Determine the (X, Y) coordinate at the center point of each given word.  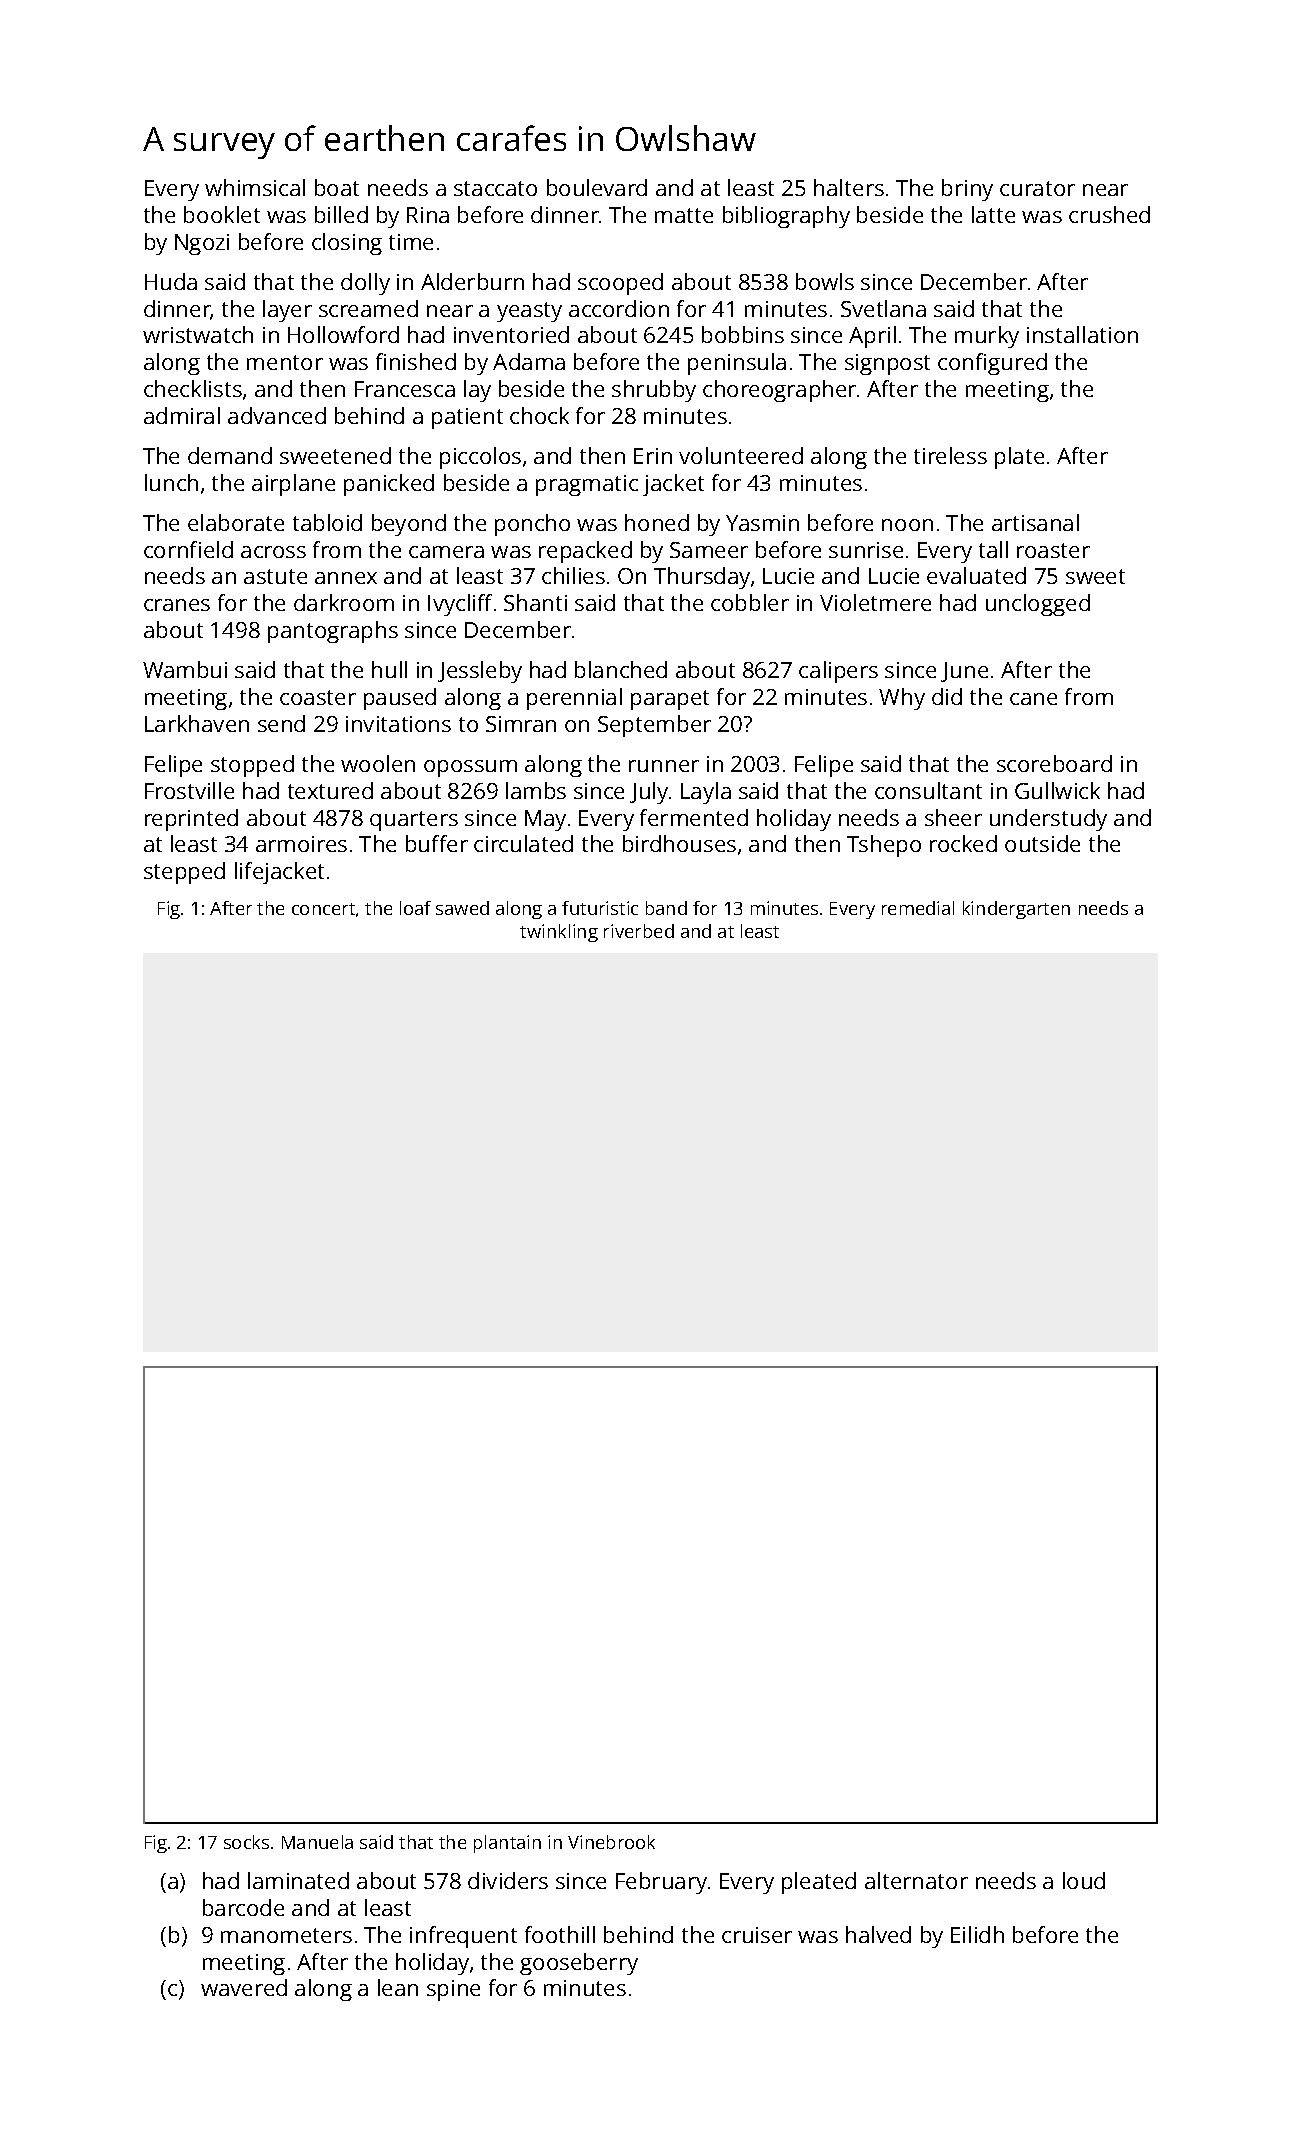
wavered (244, 1987)
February (661, 1883)
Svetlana (883, 308)
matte (684, 215)
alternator (916, 1880)
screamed (368, 308)
